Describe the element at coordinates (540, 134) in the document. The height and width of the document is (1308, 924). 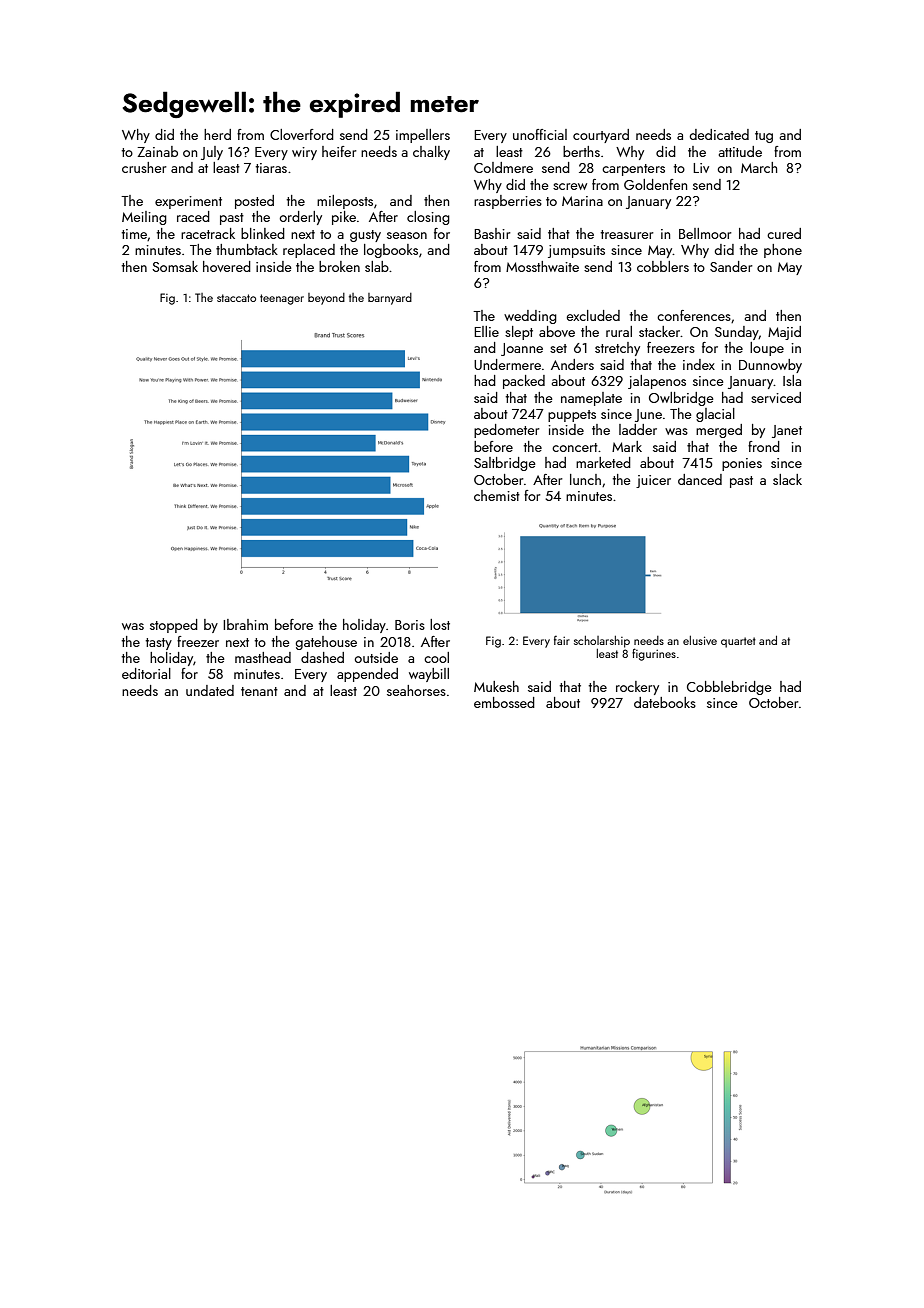
I see `unofficial` at that location.
